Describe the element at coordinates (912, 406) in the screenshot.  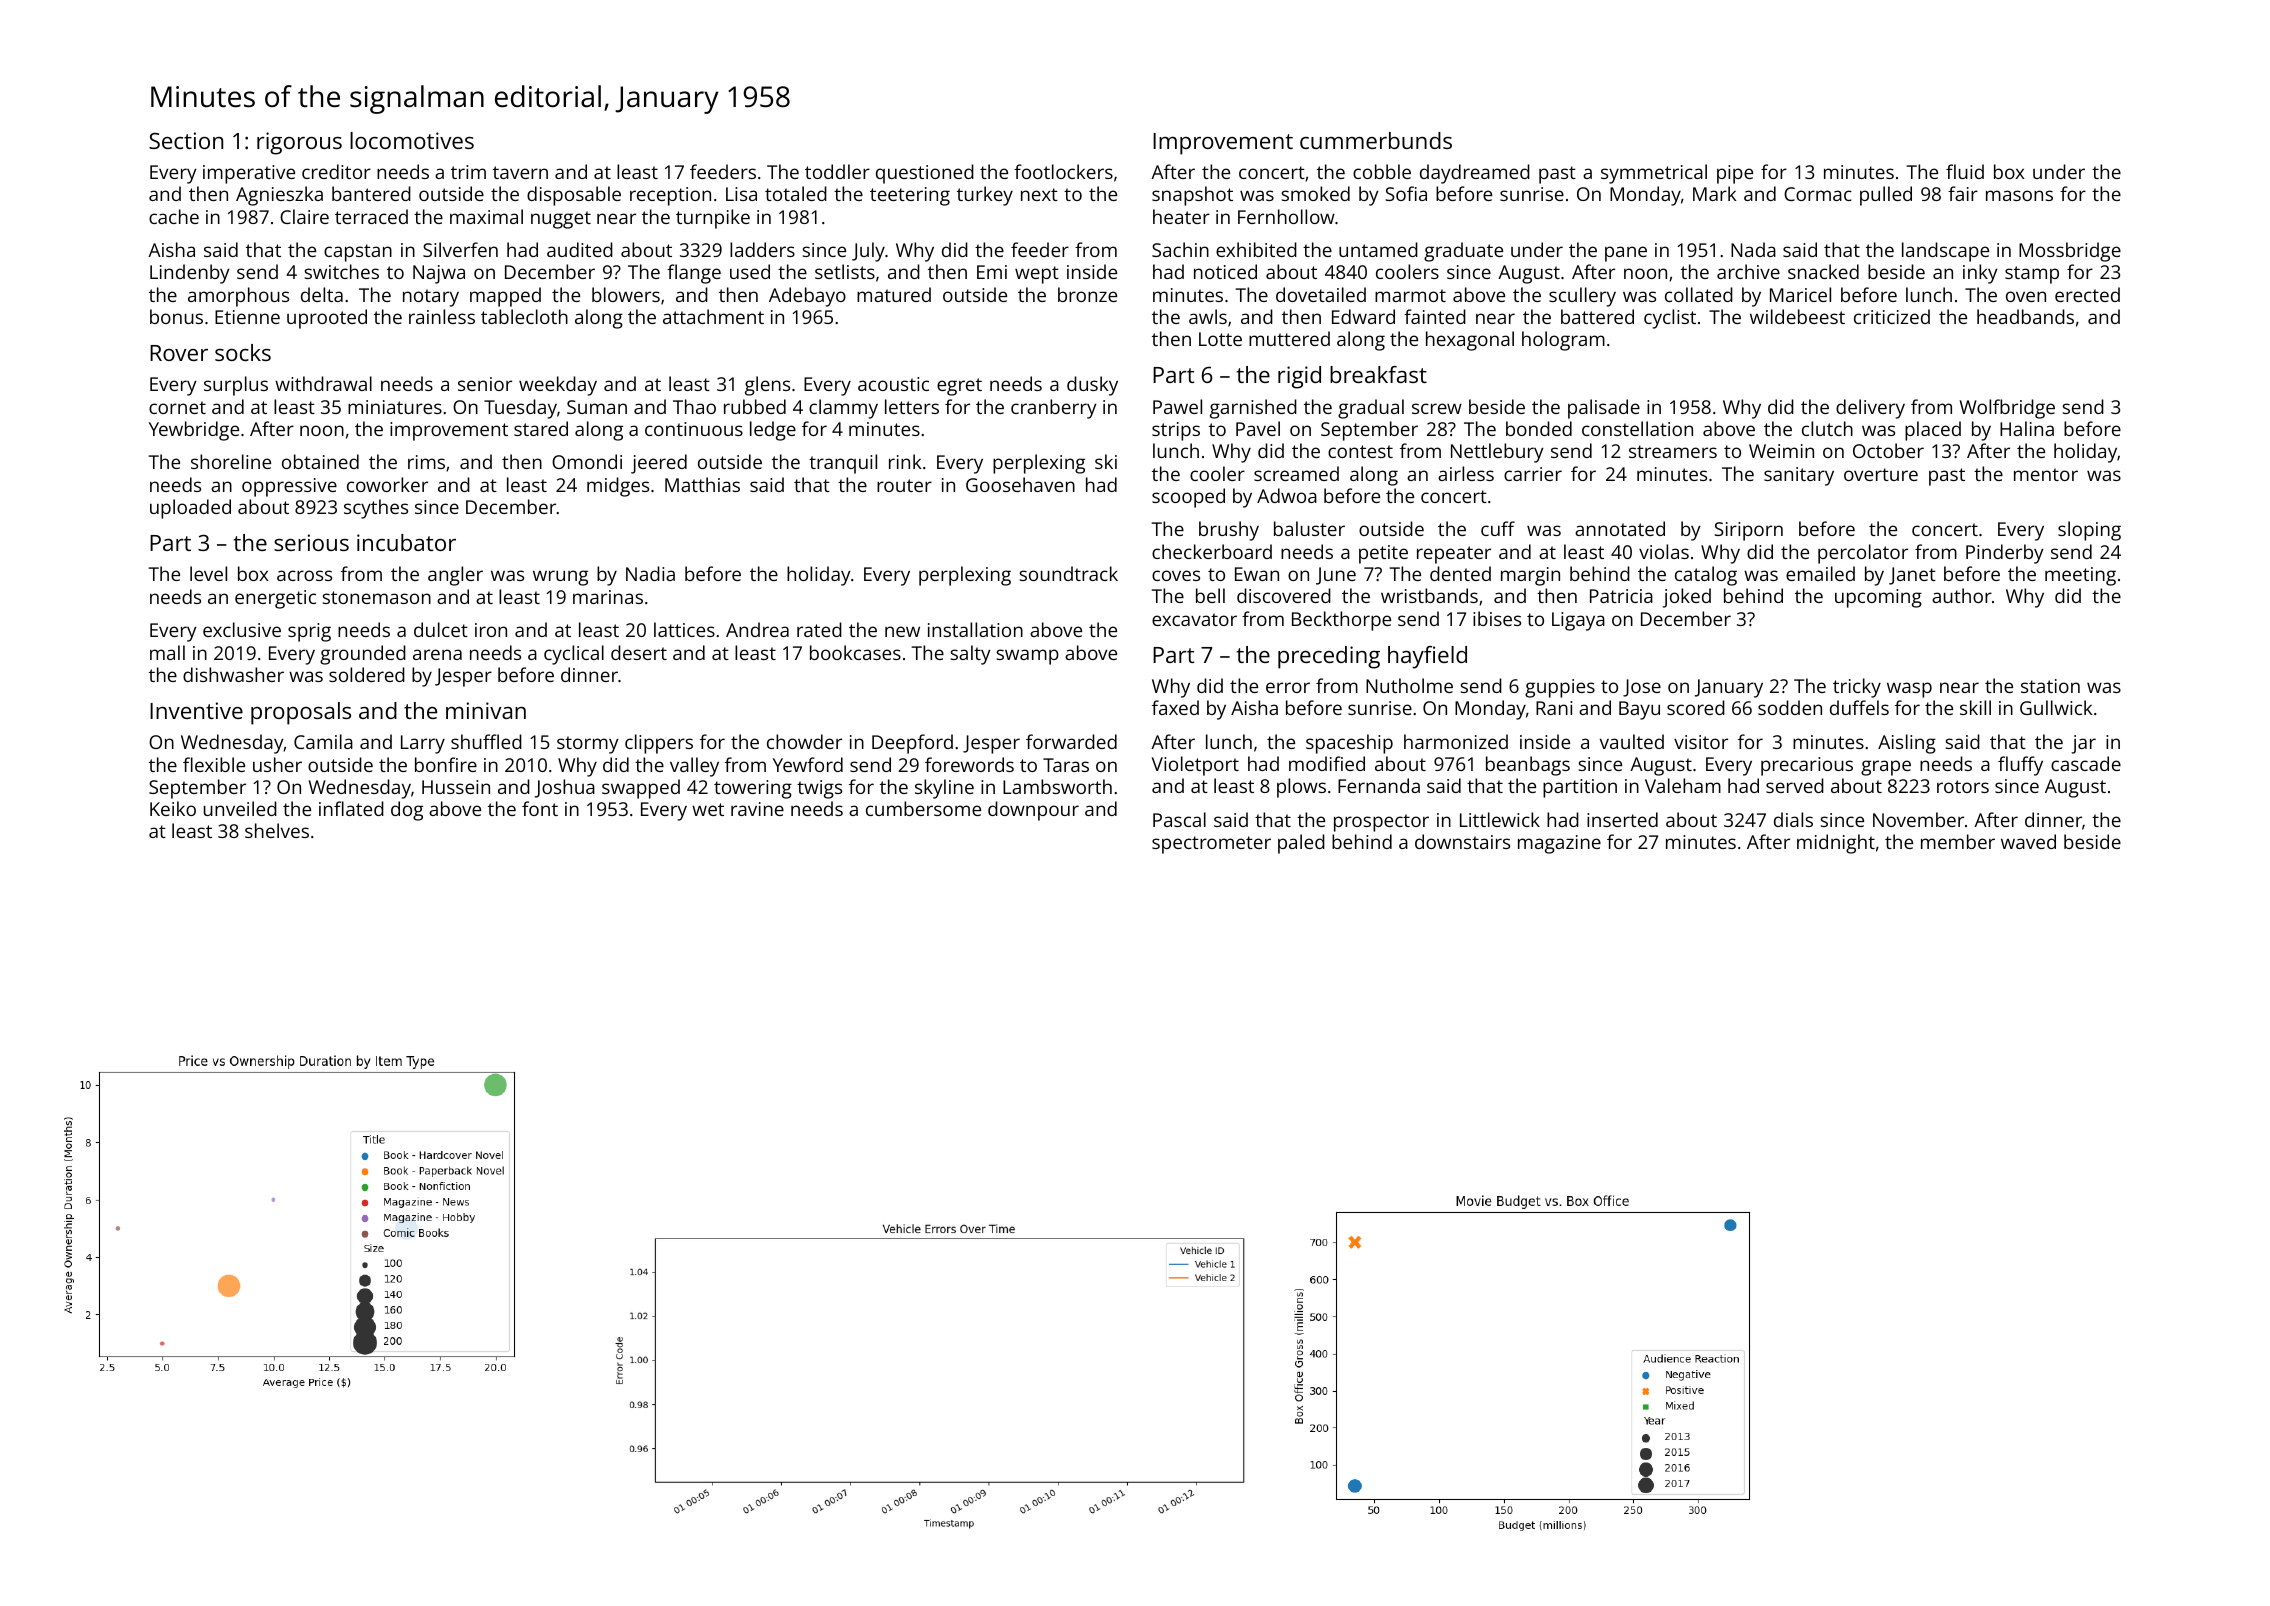
I see `letters` at that location.
